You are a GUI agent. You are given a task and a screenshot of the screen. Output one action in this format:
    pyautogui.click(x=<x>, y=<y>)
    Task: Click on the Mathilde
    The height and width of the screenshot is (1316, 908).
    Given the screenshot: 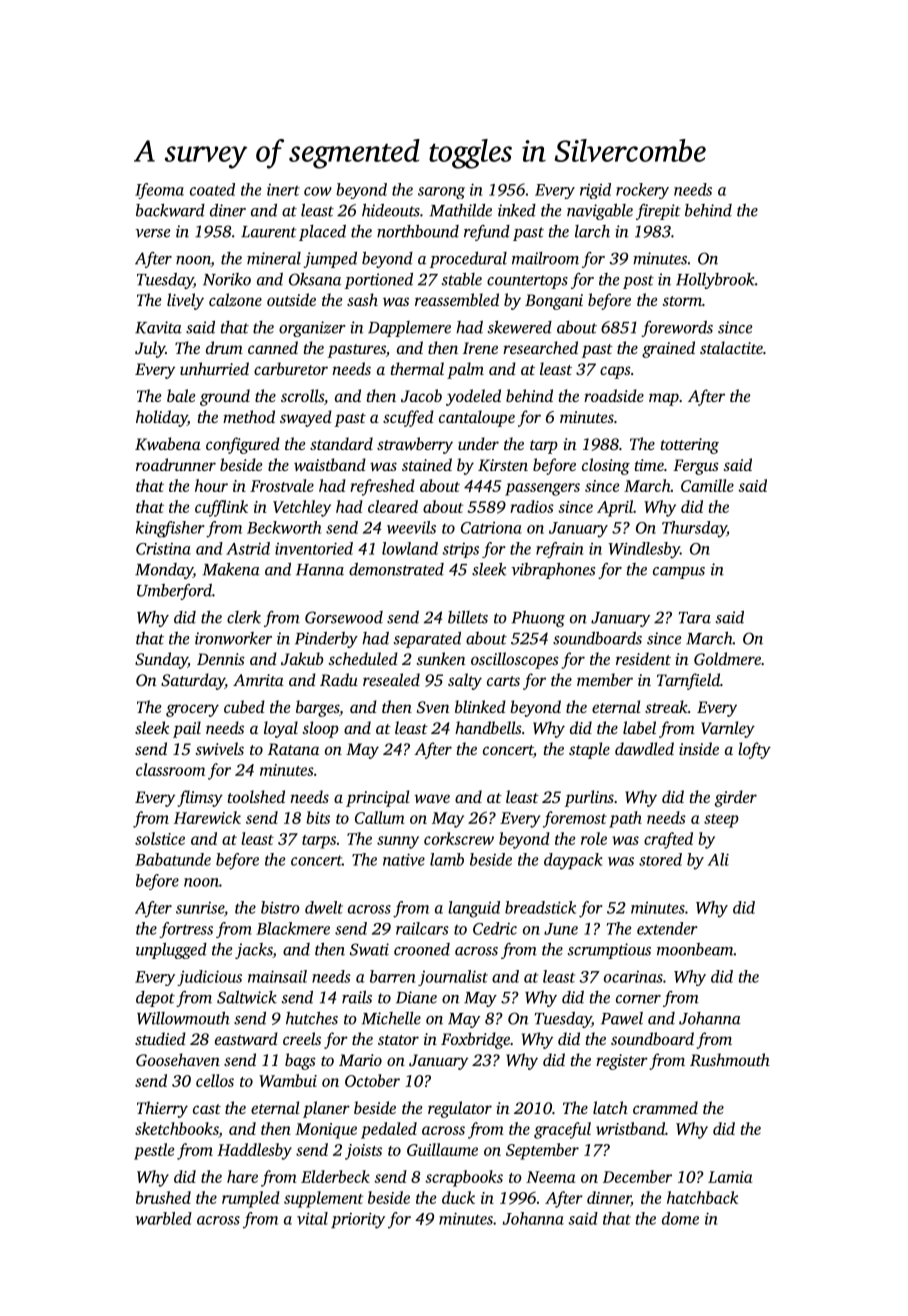 What is the action you would take?
    pyautogui.click(x=461, y=210)
